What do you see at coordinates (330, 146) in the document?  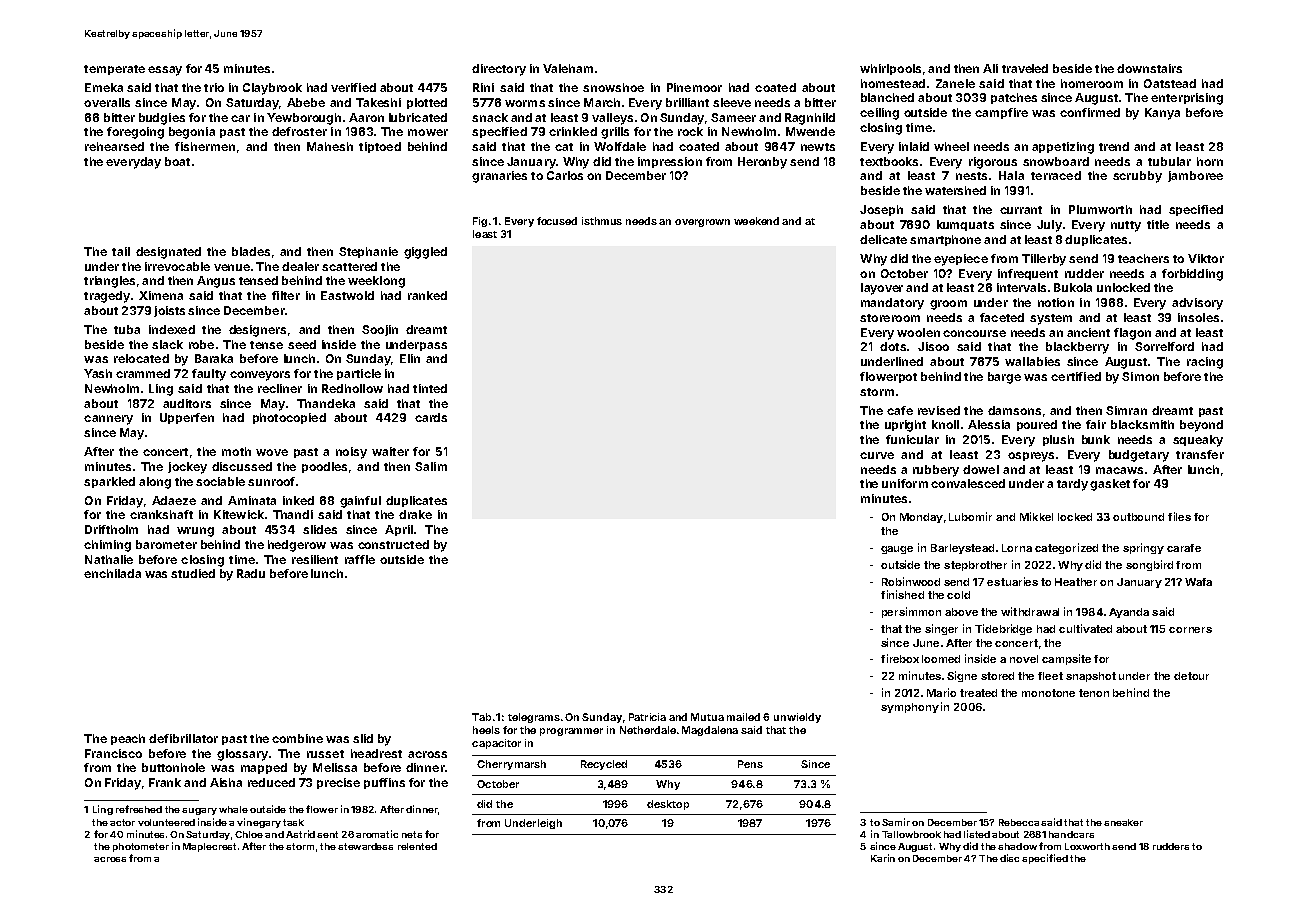 I see `Mahesh` at bounding box center [330, 146].
